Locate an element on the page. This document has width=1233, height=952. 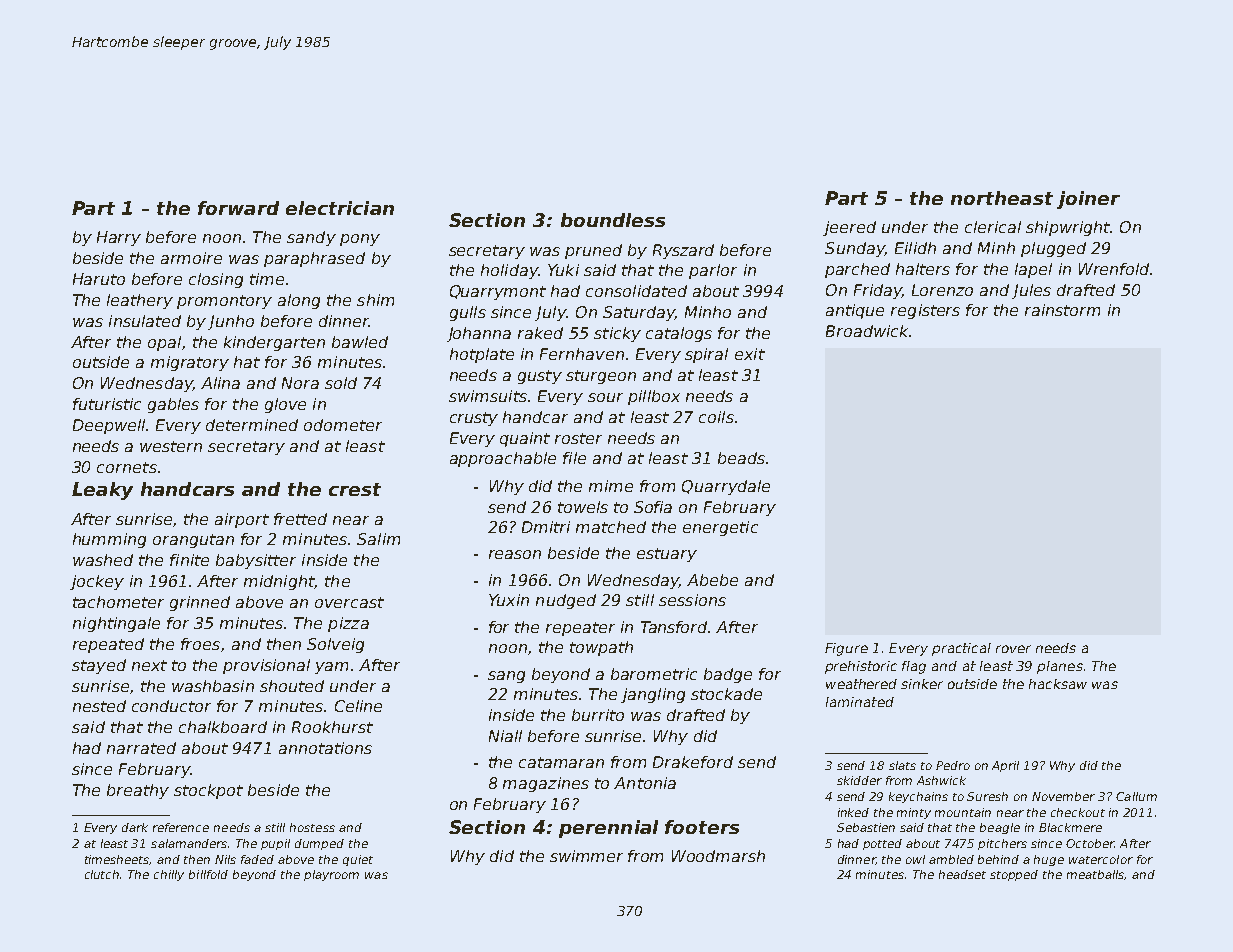
Callum is located at coordinates (1136, 796).
